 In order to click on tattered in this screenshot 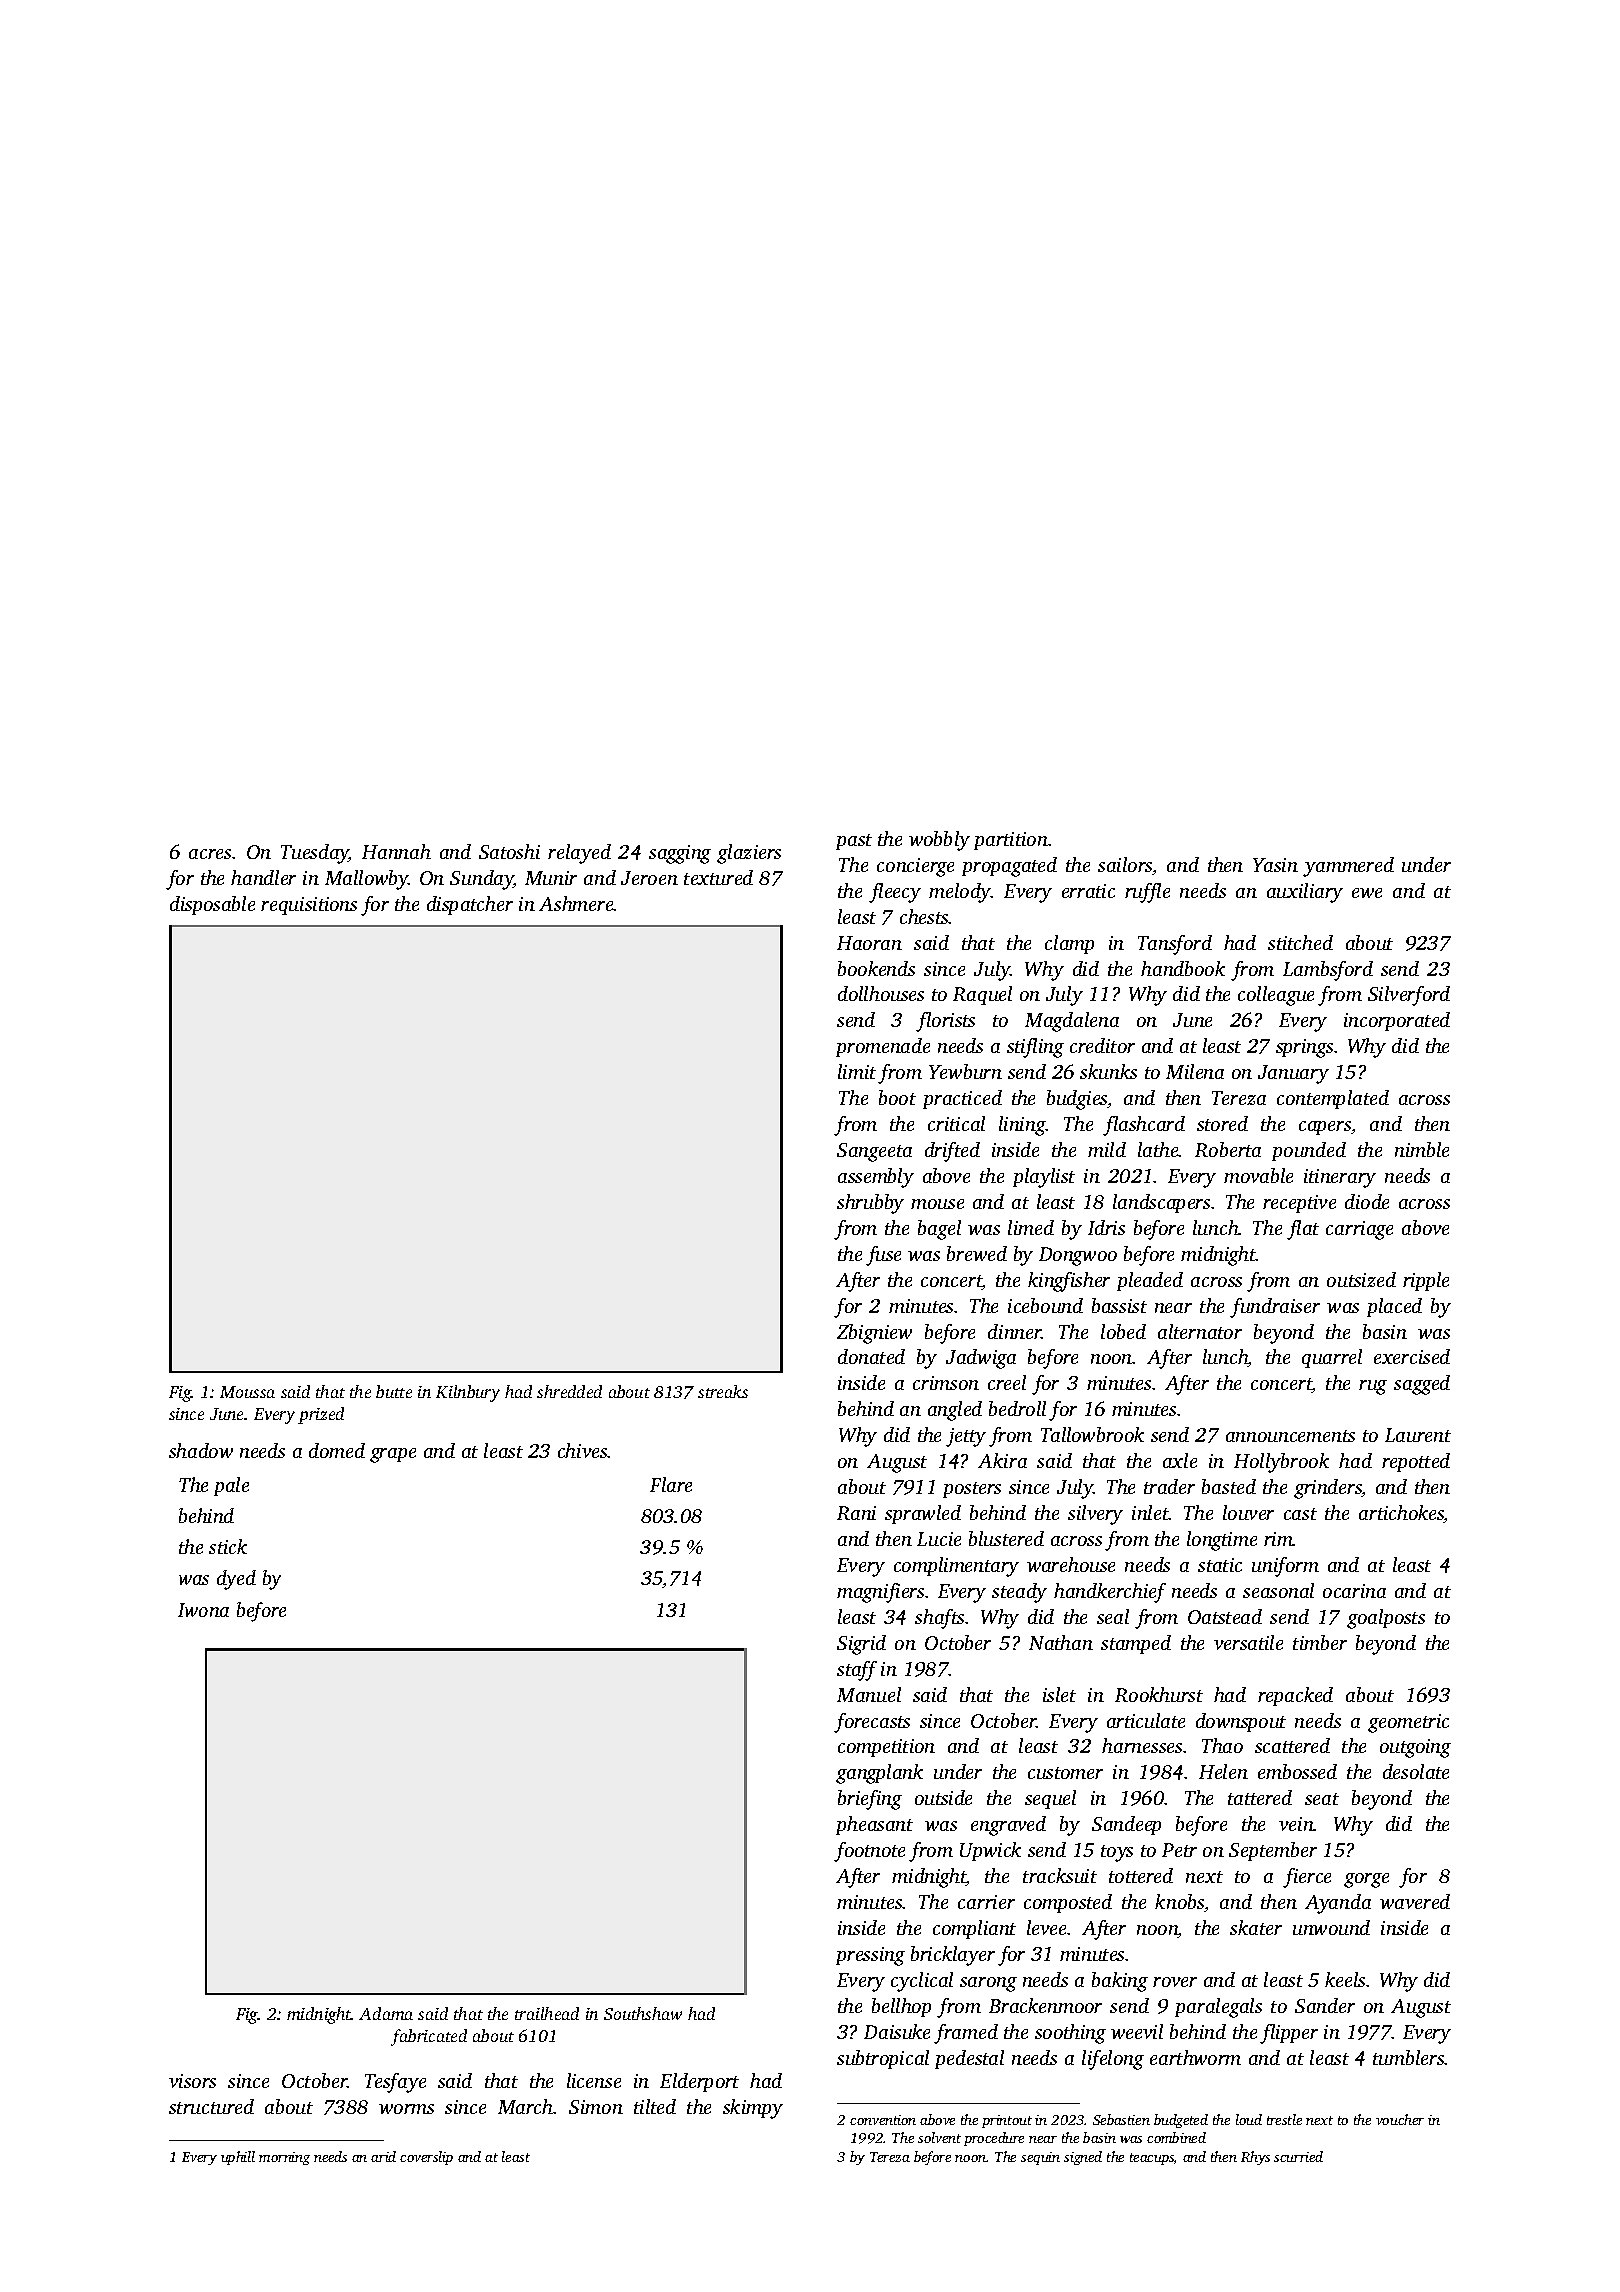, I will do `click(1260, 1797)`.
